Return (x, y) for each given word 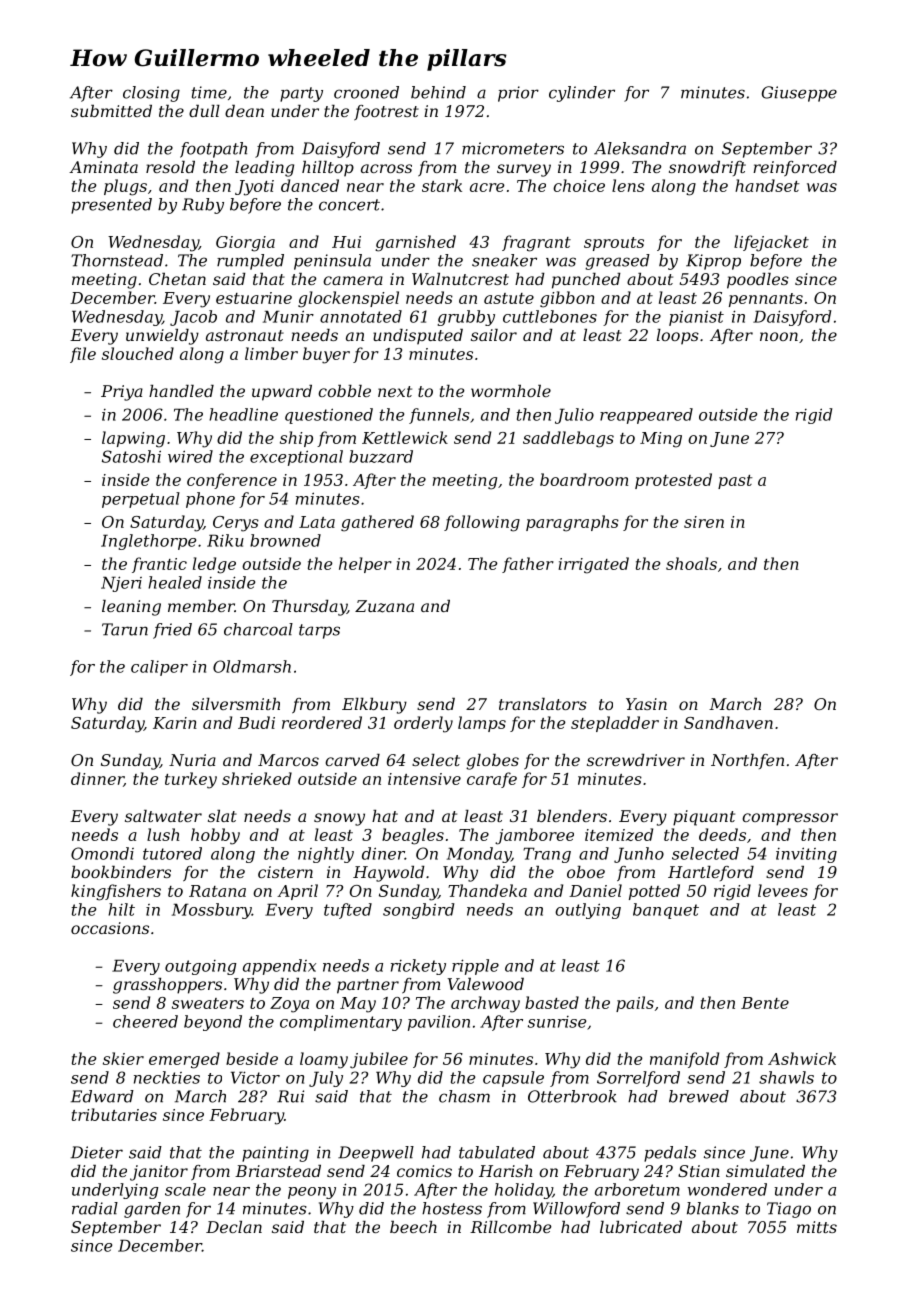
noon (779, 336)
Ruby (203, 206)
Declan (234, 1227)
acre (487, 187)
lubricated (641, 1227)
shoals (691, 563)
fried (172, 631)
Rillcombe (510, 1227)
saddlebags (568, 439)
